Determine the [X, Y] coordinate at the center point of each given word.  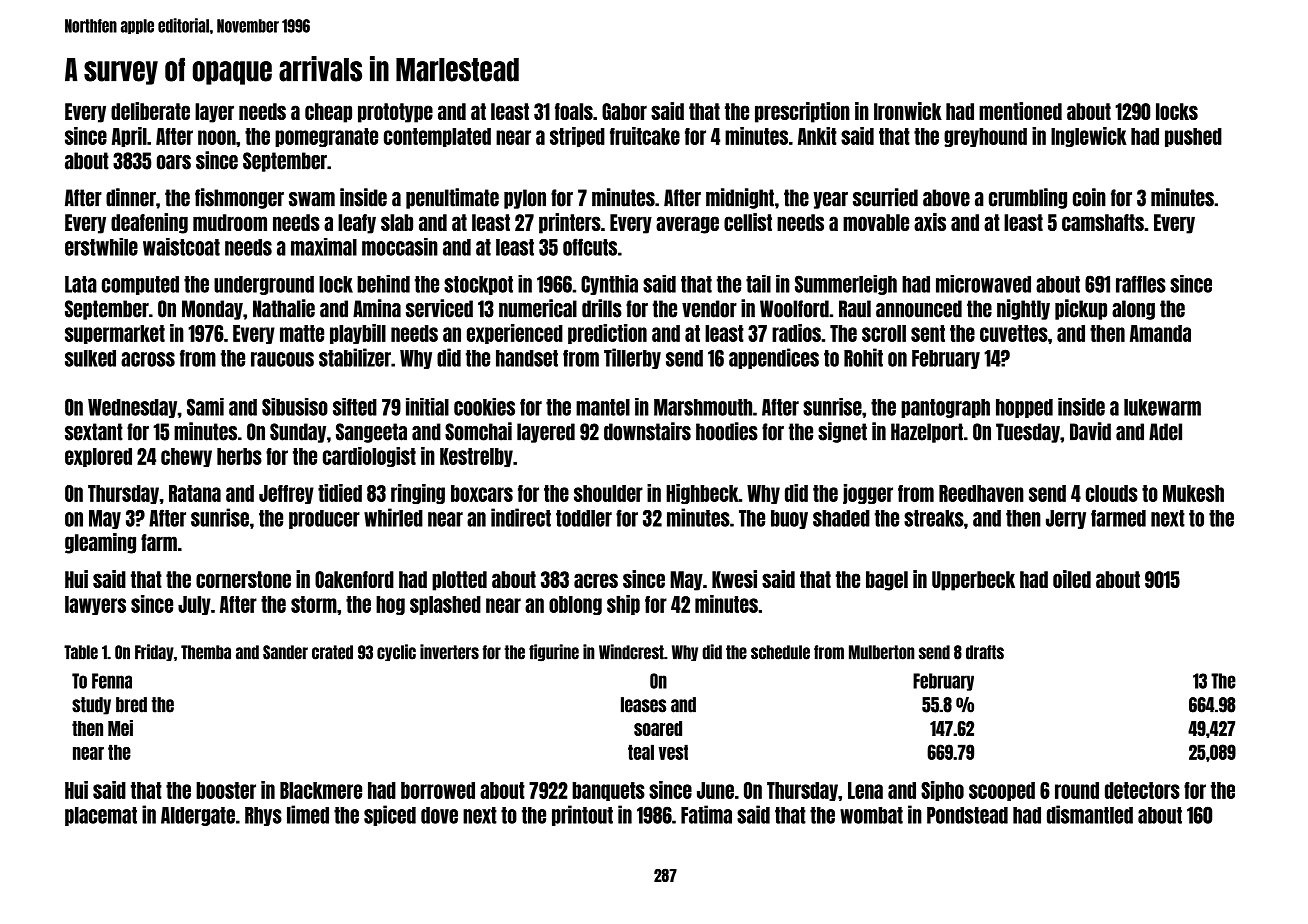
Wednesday [132, 408]
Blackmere [321, 790]
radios [796, 333]
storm [314, 604]
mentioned [1020, 111]
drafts [985, 652]
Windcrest [631, 652]
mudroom [230, 222]
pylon [525, 199]
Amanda [1160, 333]
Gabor [624, 111]
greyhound [985, 137]
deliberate [150, 111]
